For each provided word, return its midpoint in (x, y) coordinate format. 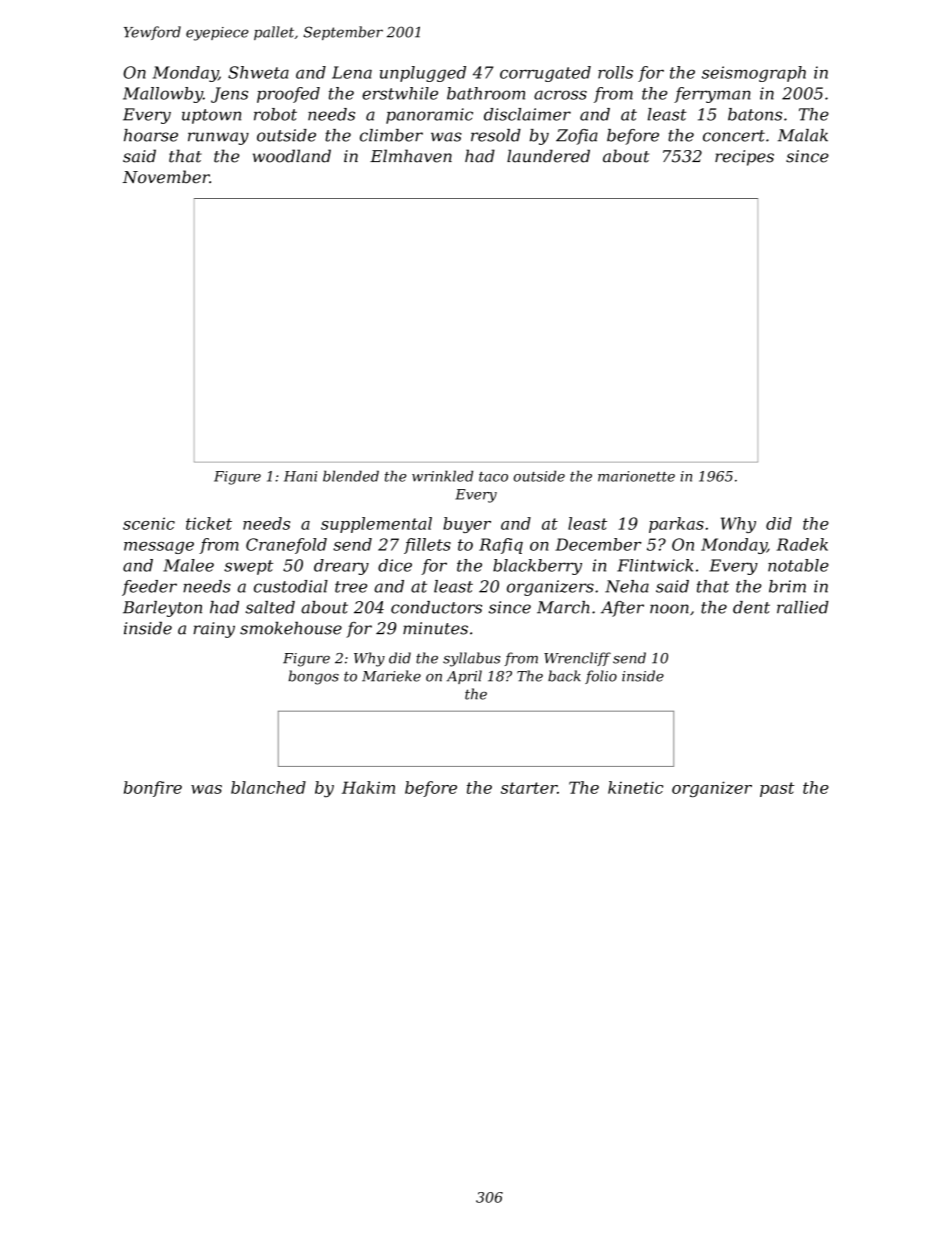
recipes (744, 158)
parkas (676, 525)
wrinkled (442, 476)
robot (275, 114)
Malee (188, 565)
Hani (300, 476)
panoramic (429, 116)
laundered (548, 156)
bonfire (153, 789)
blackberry (537, 567)
